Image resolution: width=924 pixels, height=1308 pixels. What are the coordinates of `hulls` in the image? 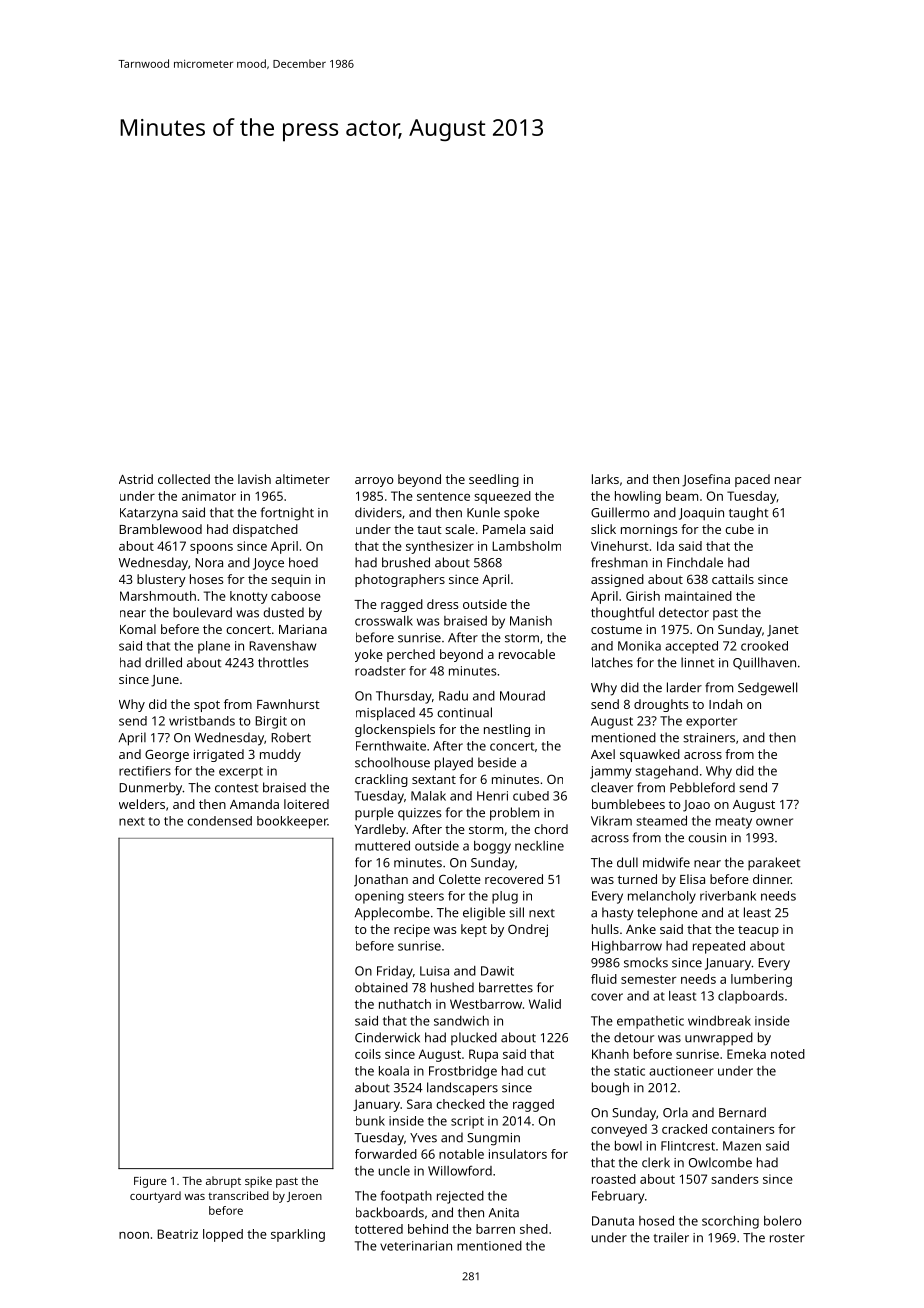 It's located at (605, 929).
